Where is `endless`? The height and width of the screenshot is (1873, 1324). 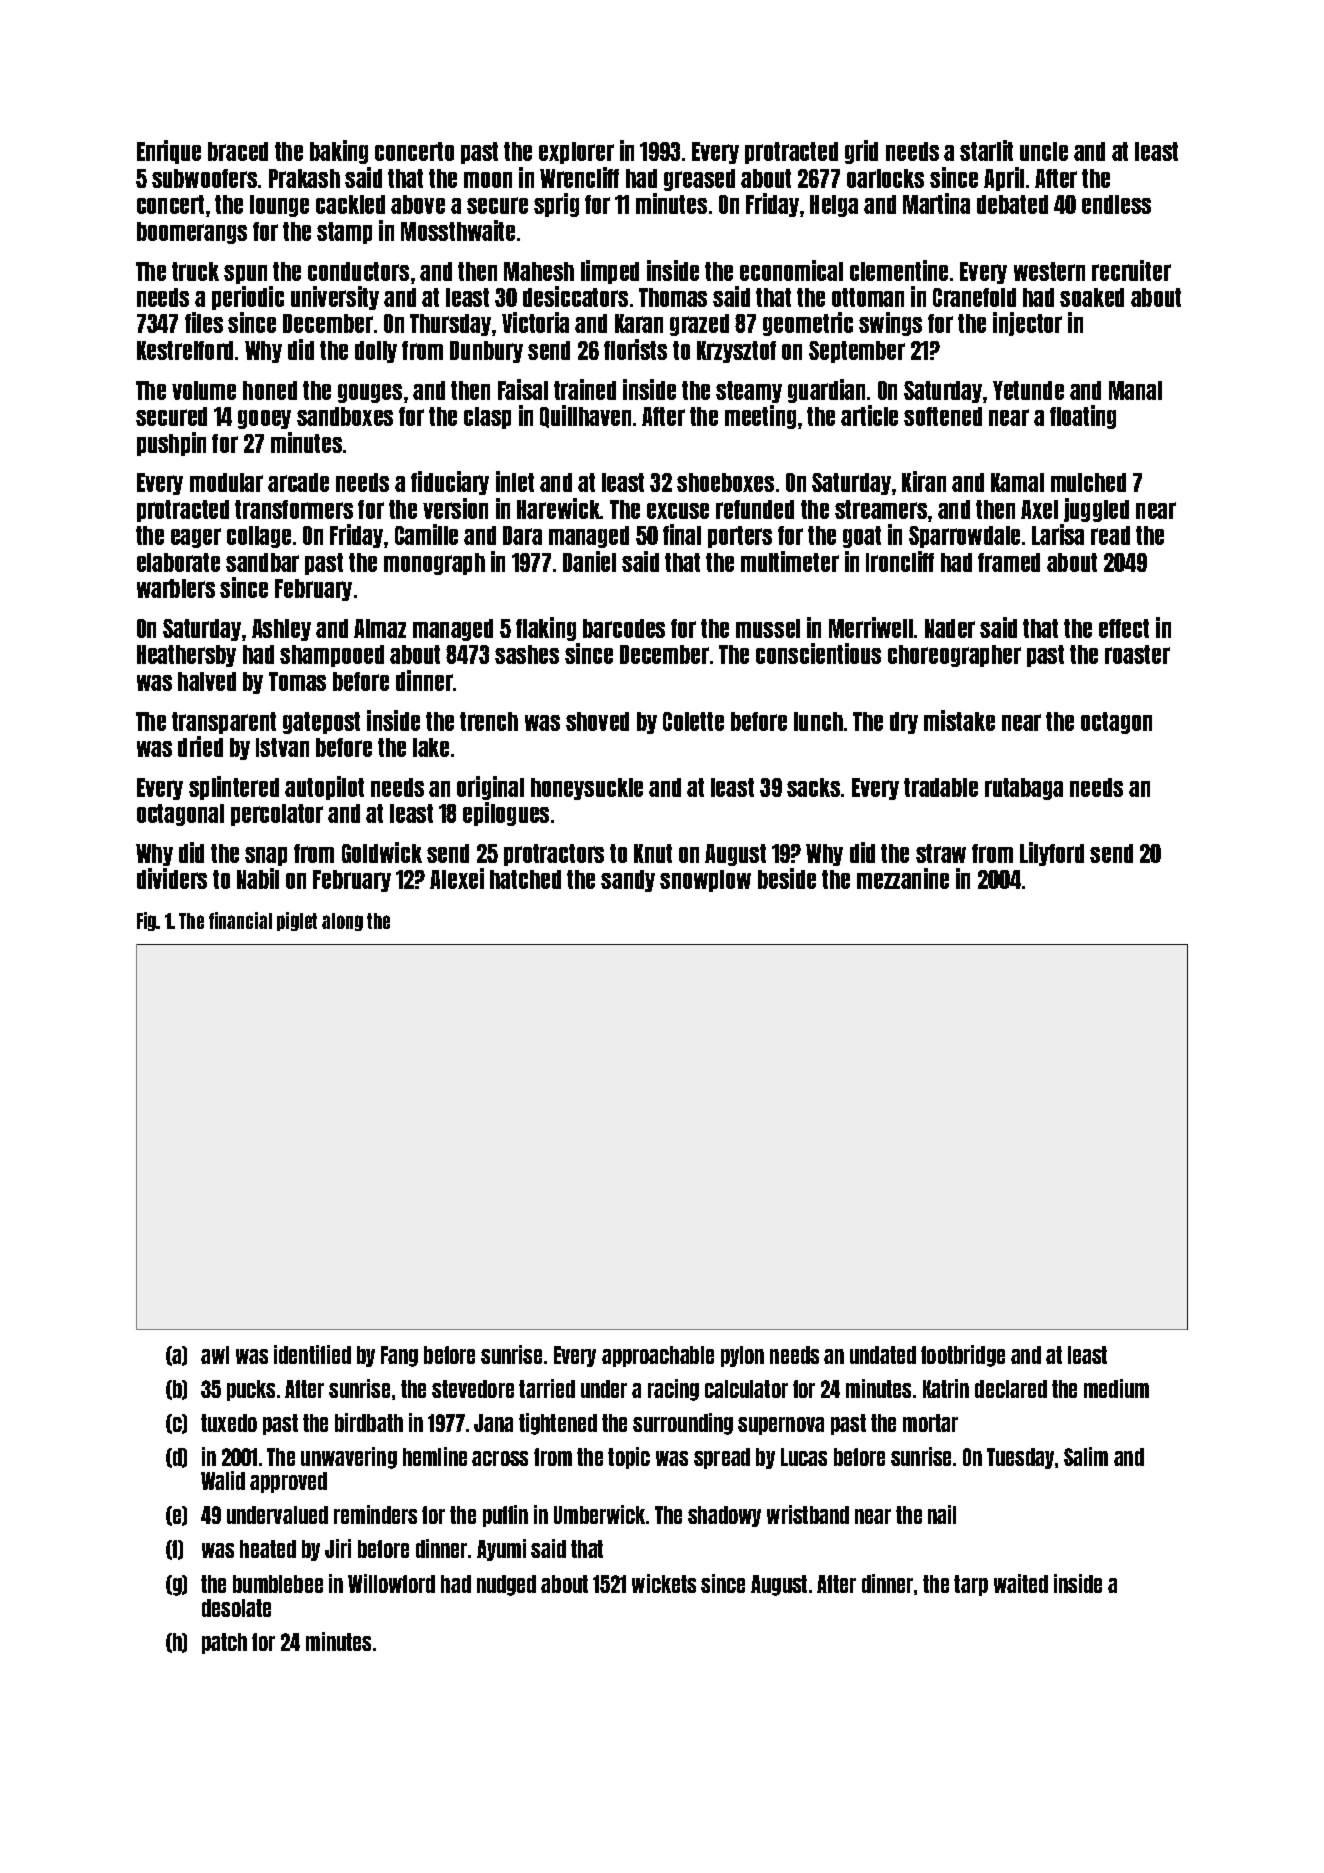 endless is located at coordinates (1116, 204).
